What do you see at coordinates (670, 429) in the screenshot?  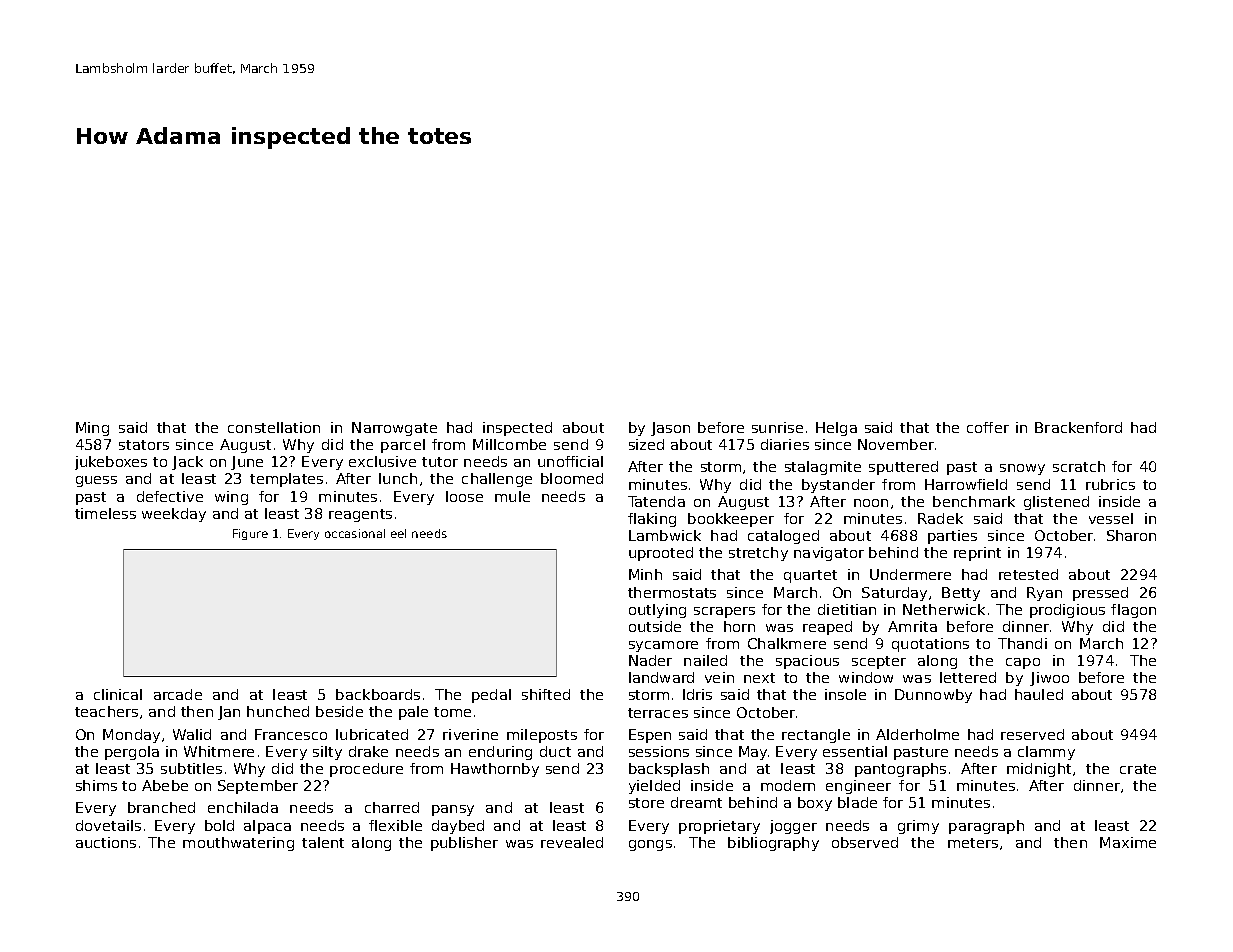 I see `Jason` at bounding box center [670, 429].
